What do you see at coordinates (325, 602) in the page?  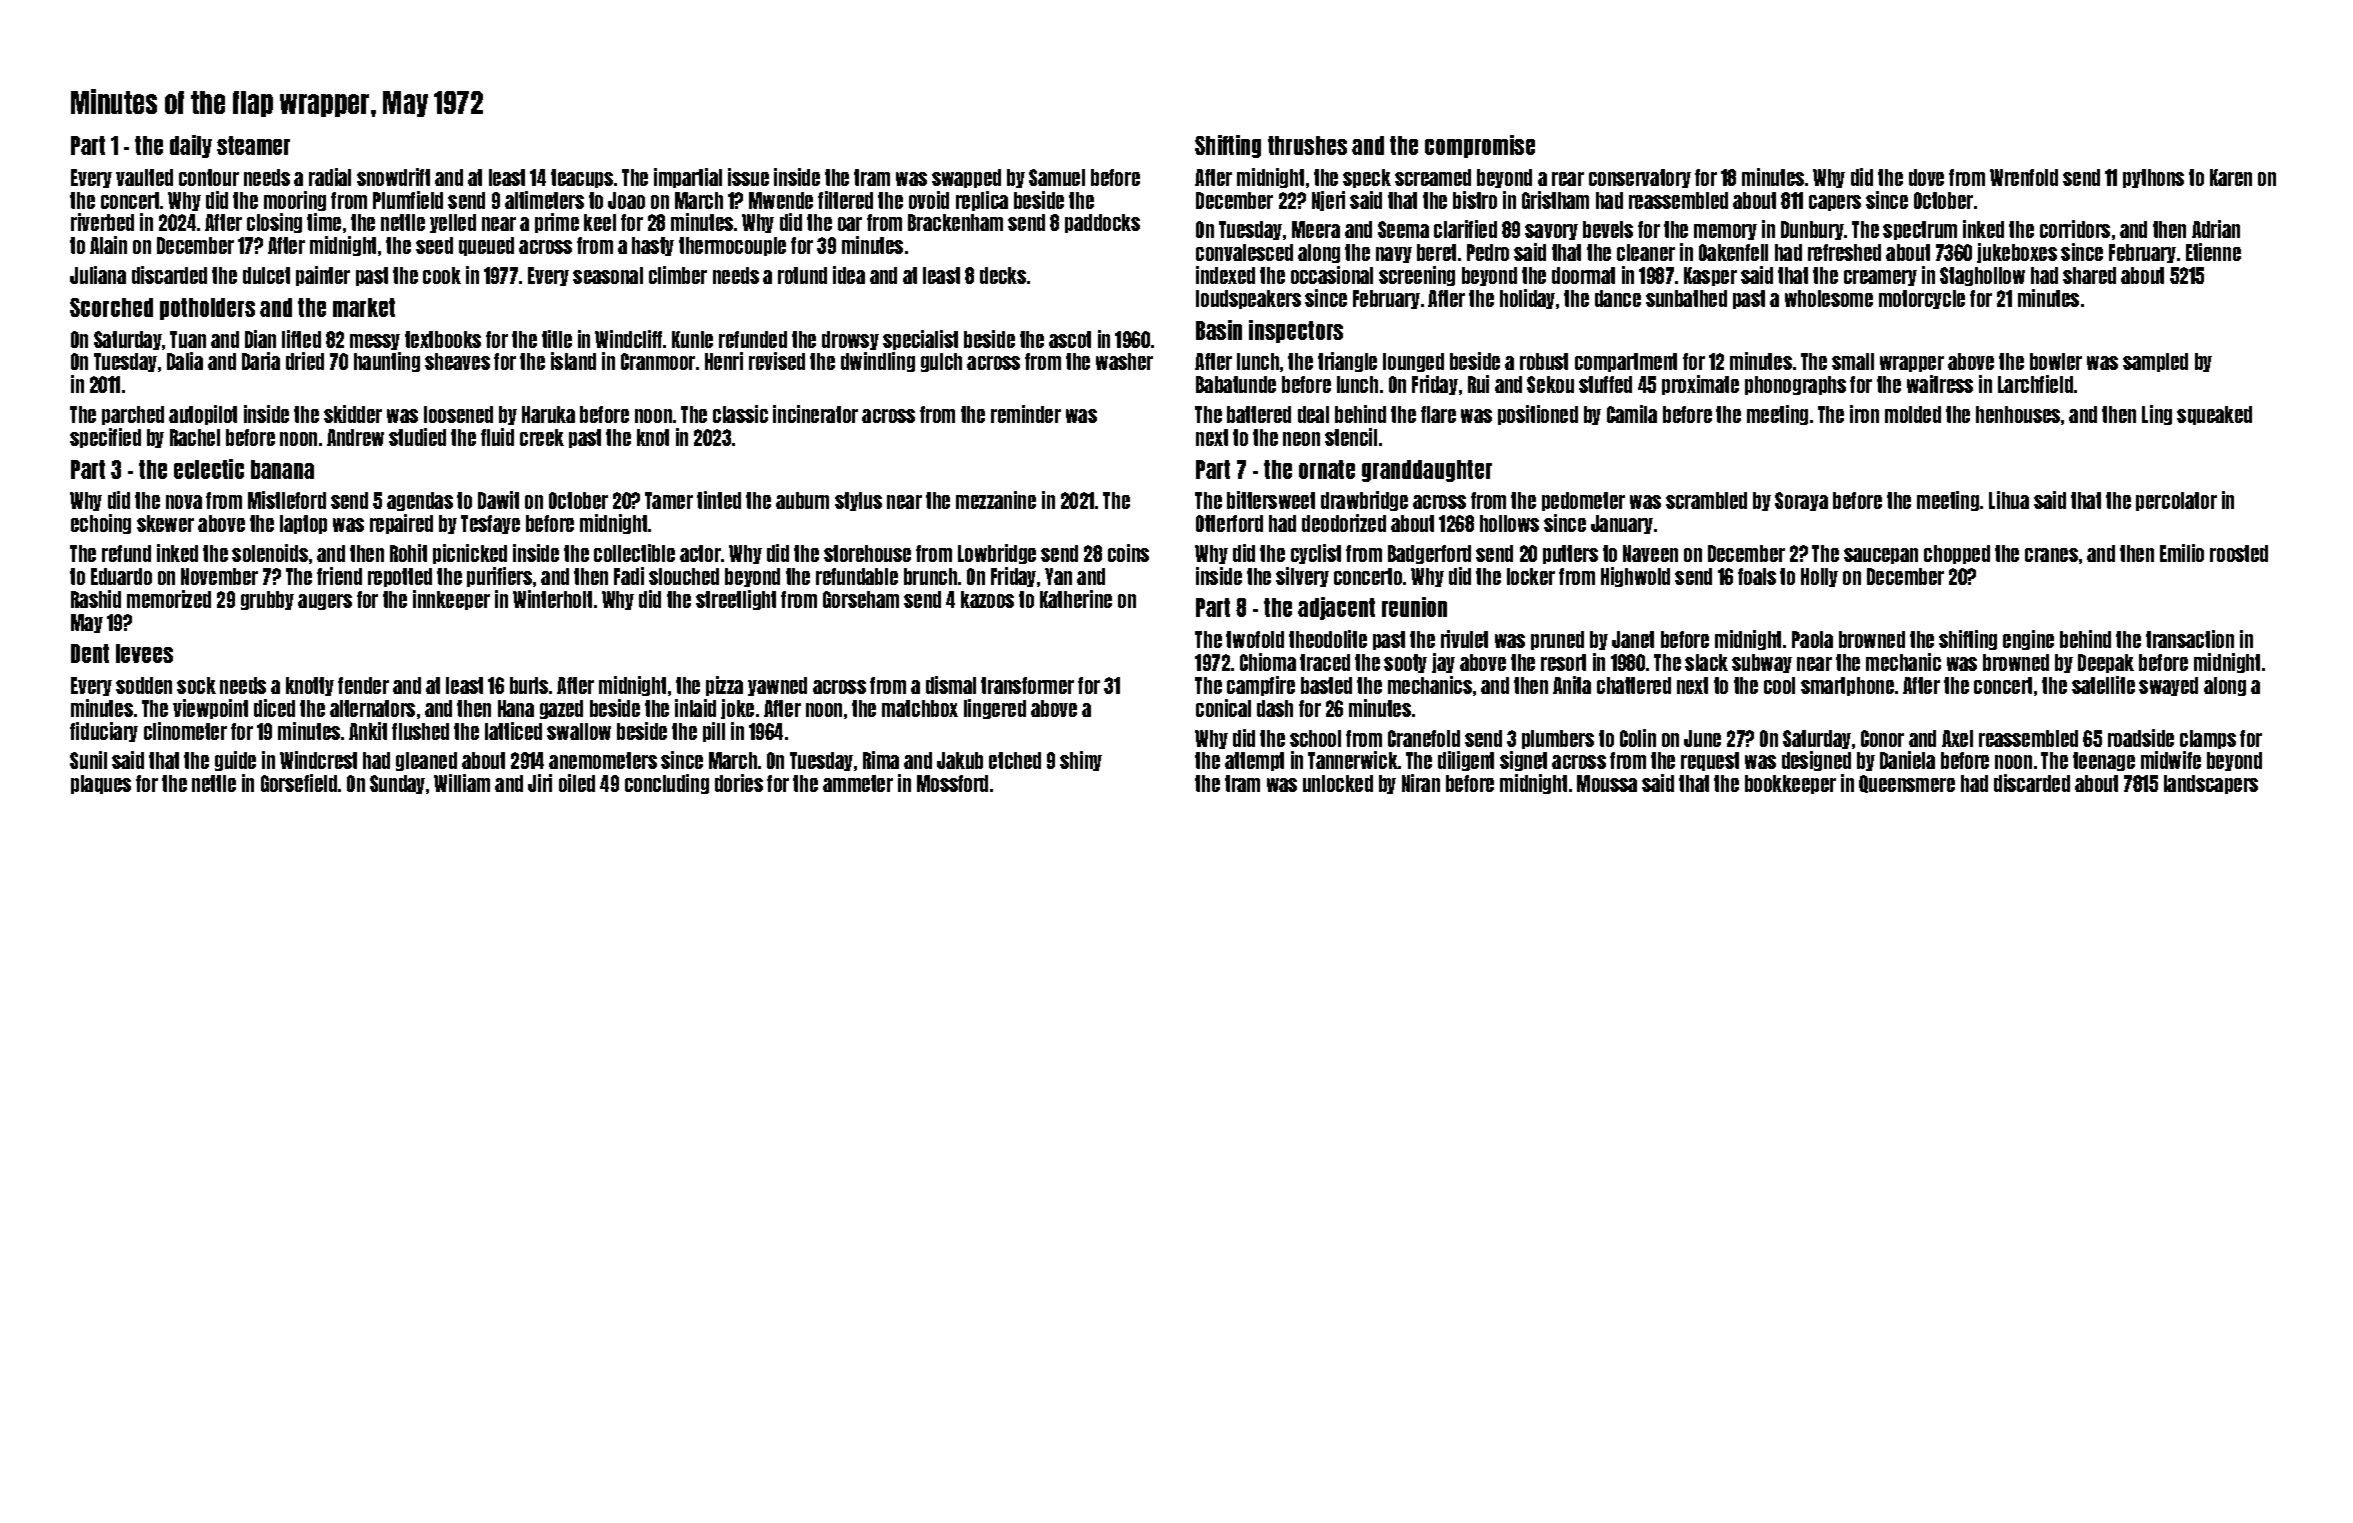 I see `augers` at bounding box center [325, 602].
